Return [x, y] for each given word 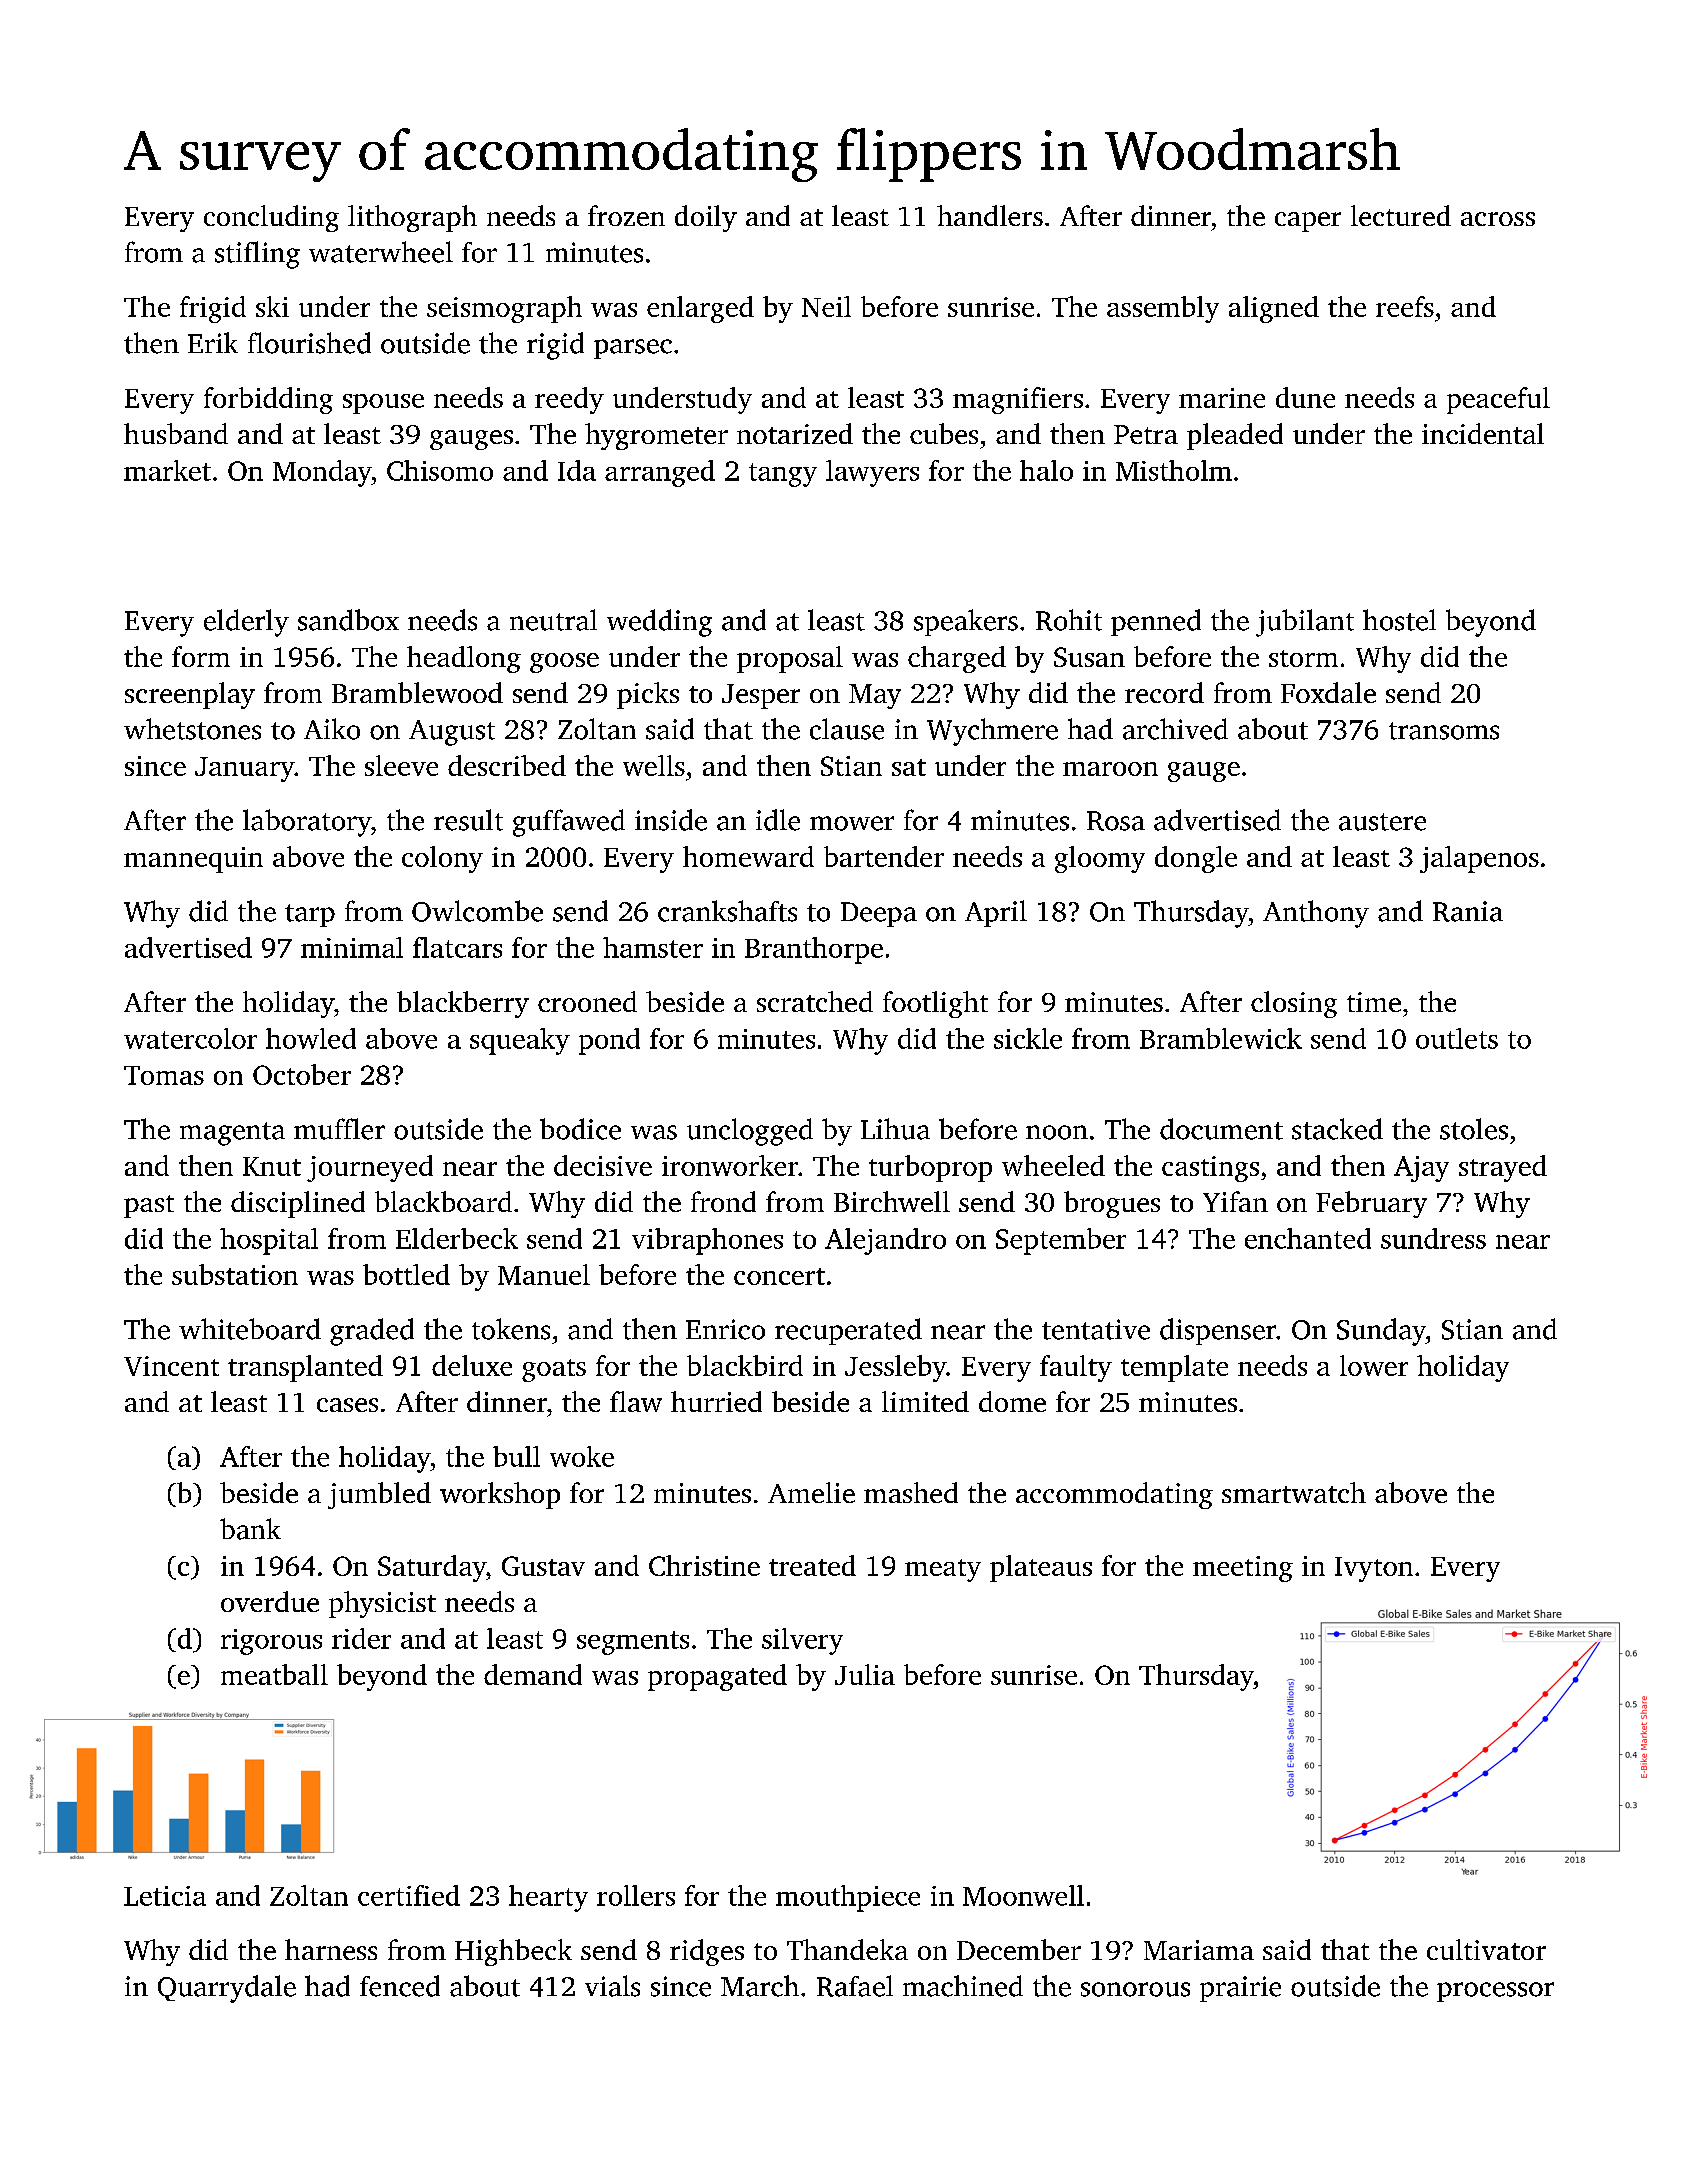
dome [1012, 1401]
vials [612, 1986]
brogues [1112, 1204]
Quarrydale [227, 1989]
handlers [990, 215]
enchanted [1308, 1238]
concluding [271, 218]
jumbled [379, 1495]
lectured [1401, 215]
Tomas [164, 1075]
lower [1374, 1365]
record [1164, 692]
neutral [553, 620]
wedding [659, 623]
